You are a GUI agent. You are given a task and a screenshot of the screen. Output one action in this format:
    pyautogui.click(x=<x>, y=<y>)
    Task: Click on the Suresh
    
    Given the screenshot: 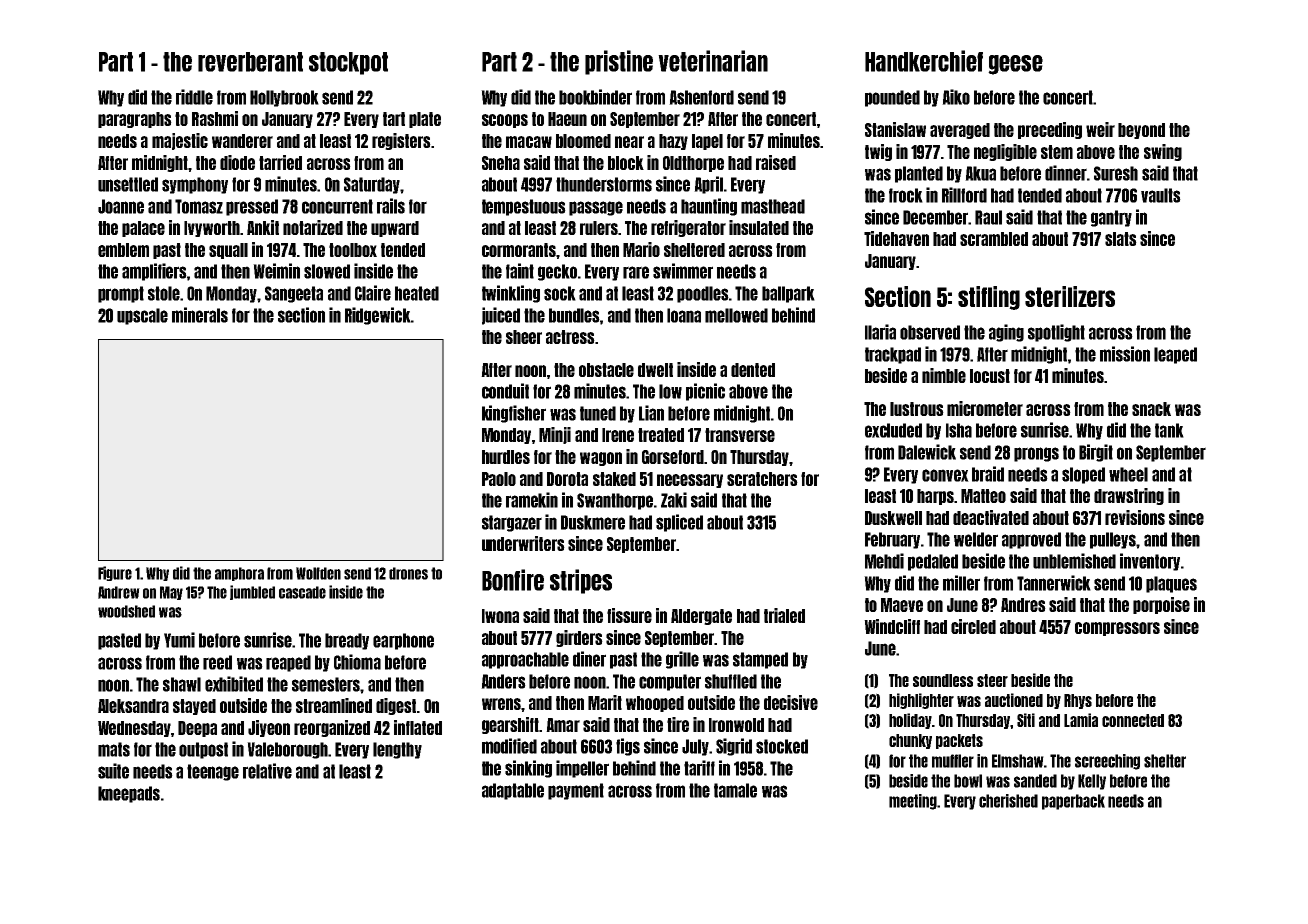 What is the action you would take?
    pyautogui.click(x=1116, y=173)
